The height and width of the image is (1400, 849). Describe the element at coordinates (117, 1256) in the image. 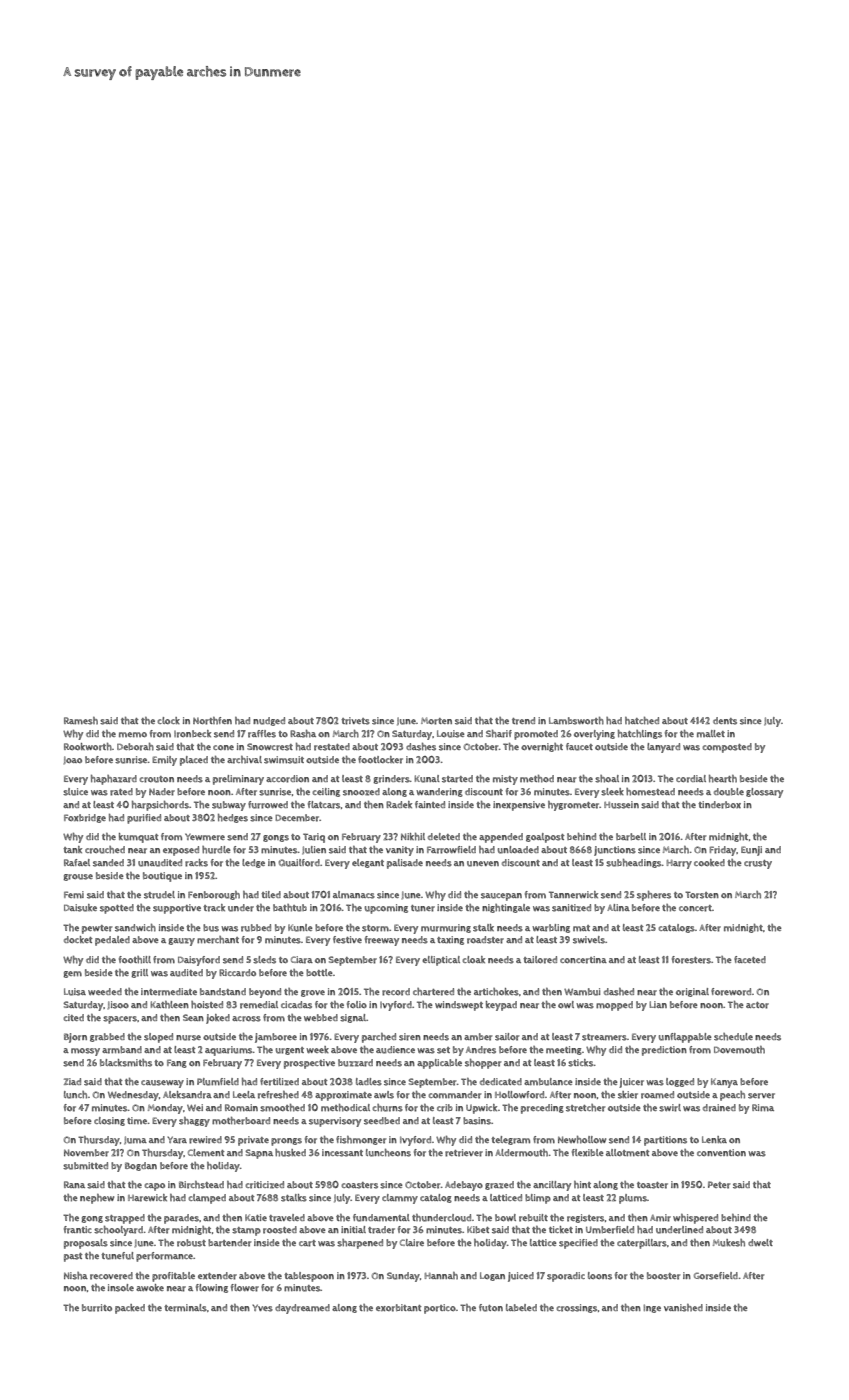

I see `tuneful` at that location.
